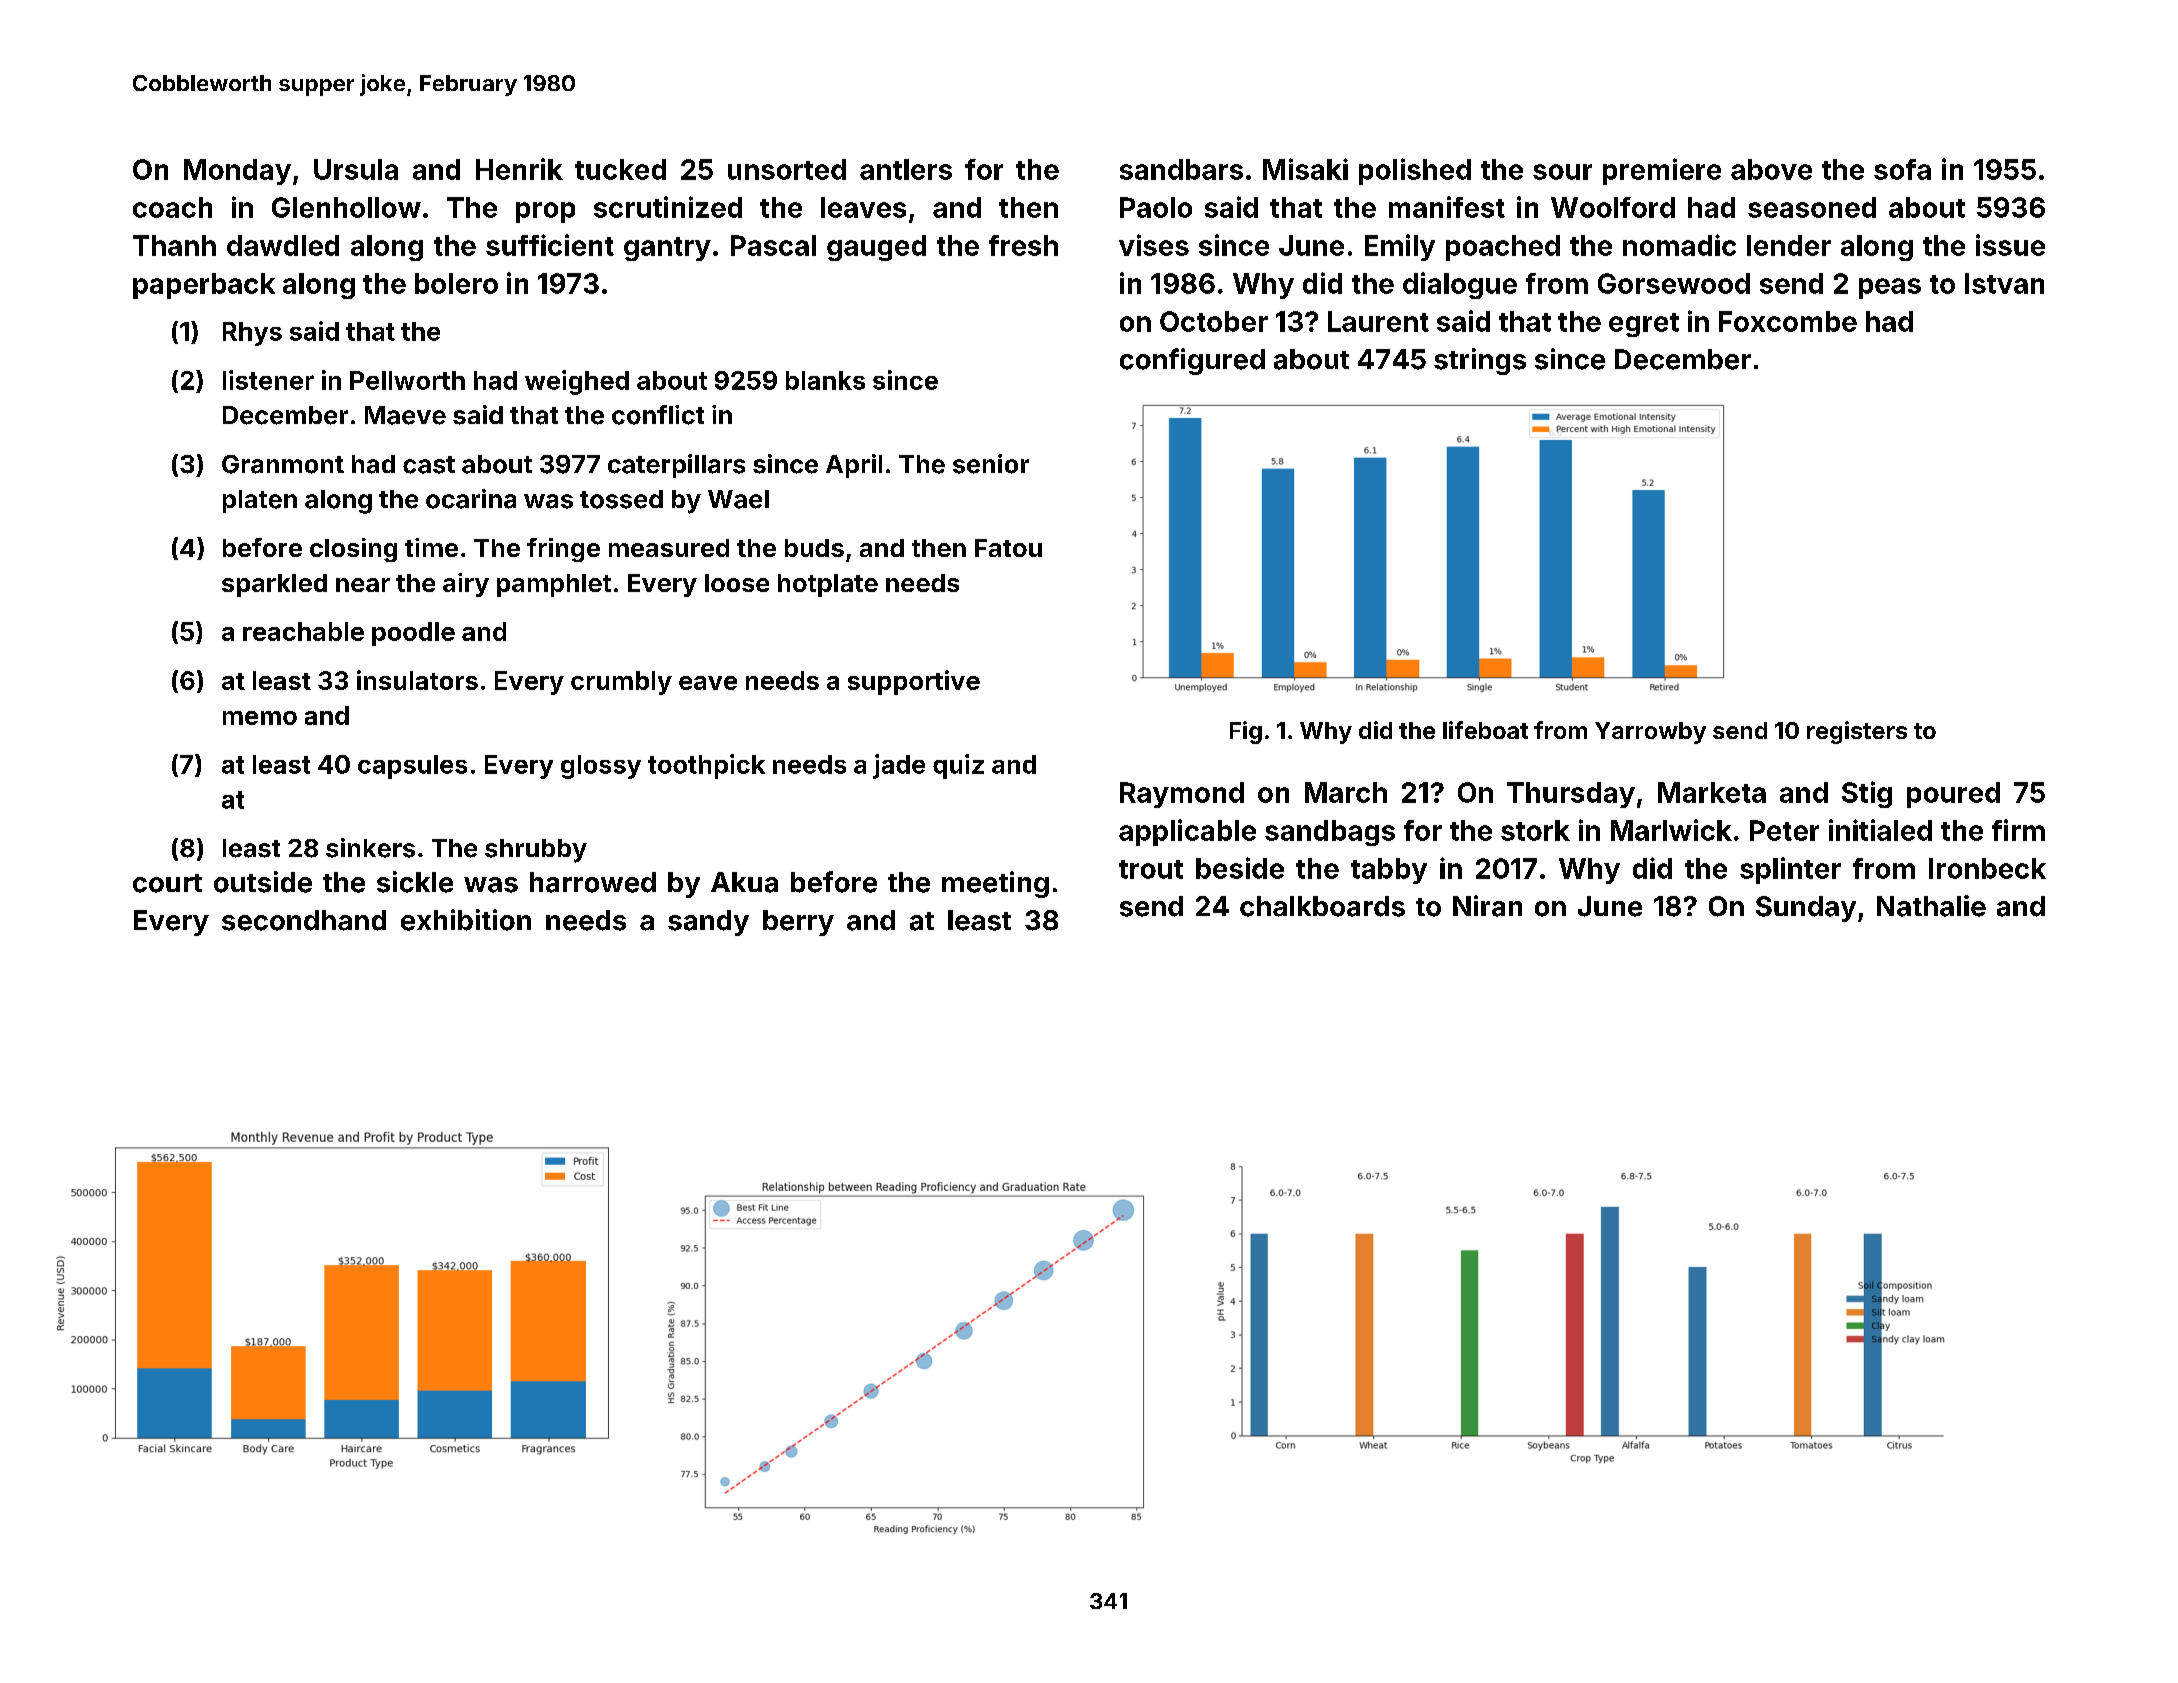 The image size is (2178, 1683). What do you see at coordinates (1931, 906) in the screenshot?
I see `Nathalie` at bounding box center [1931, 906].
